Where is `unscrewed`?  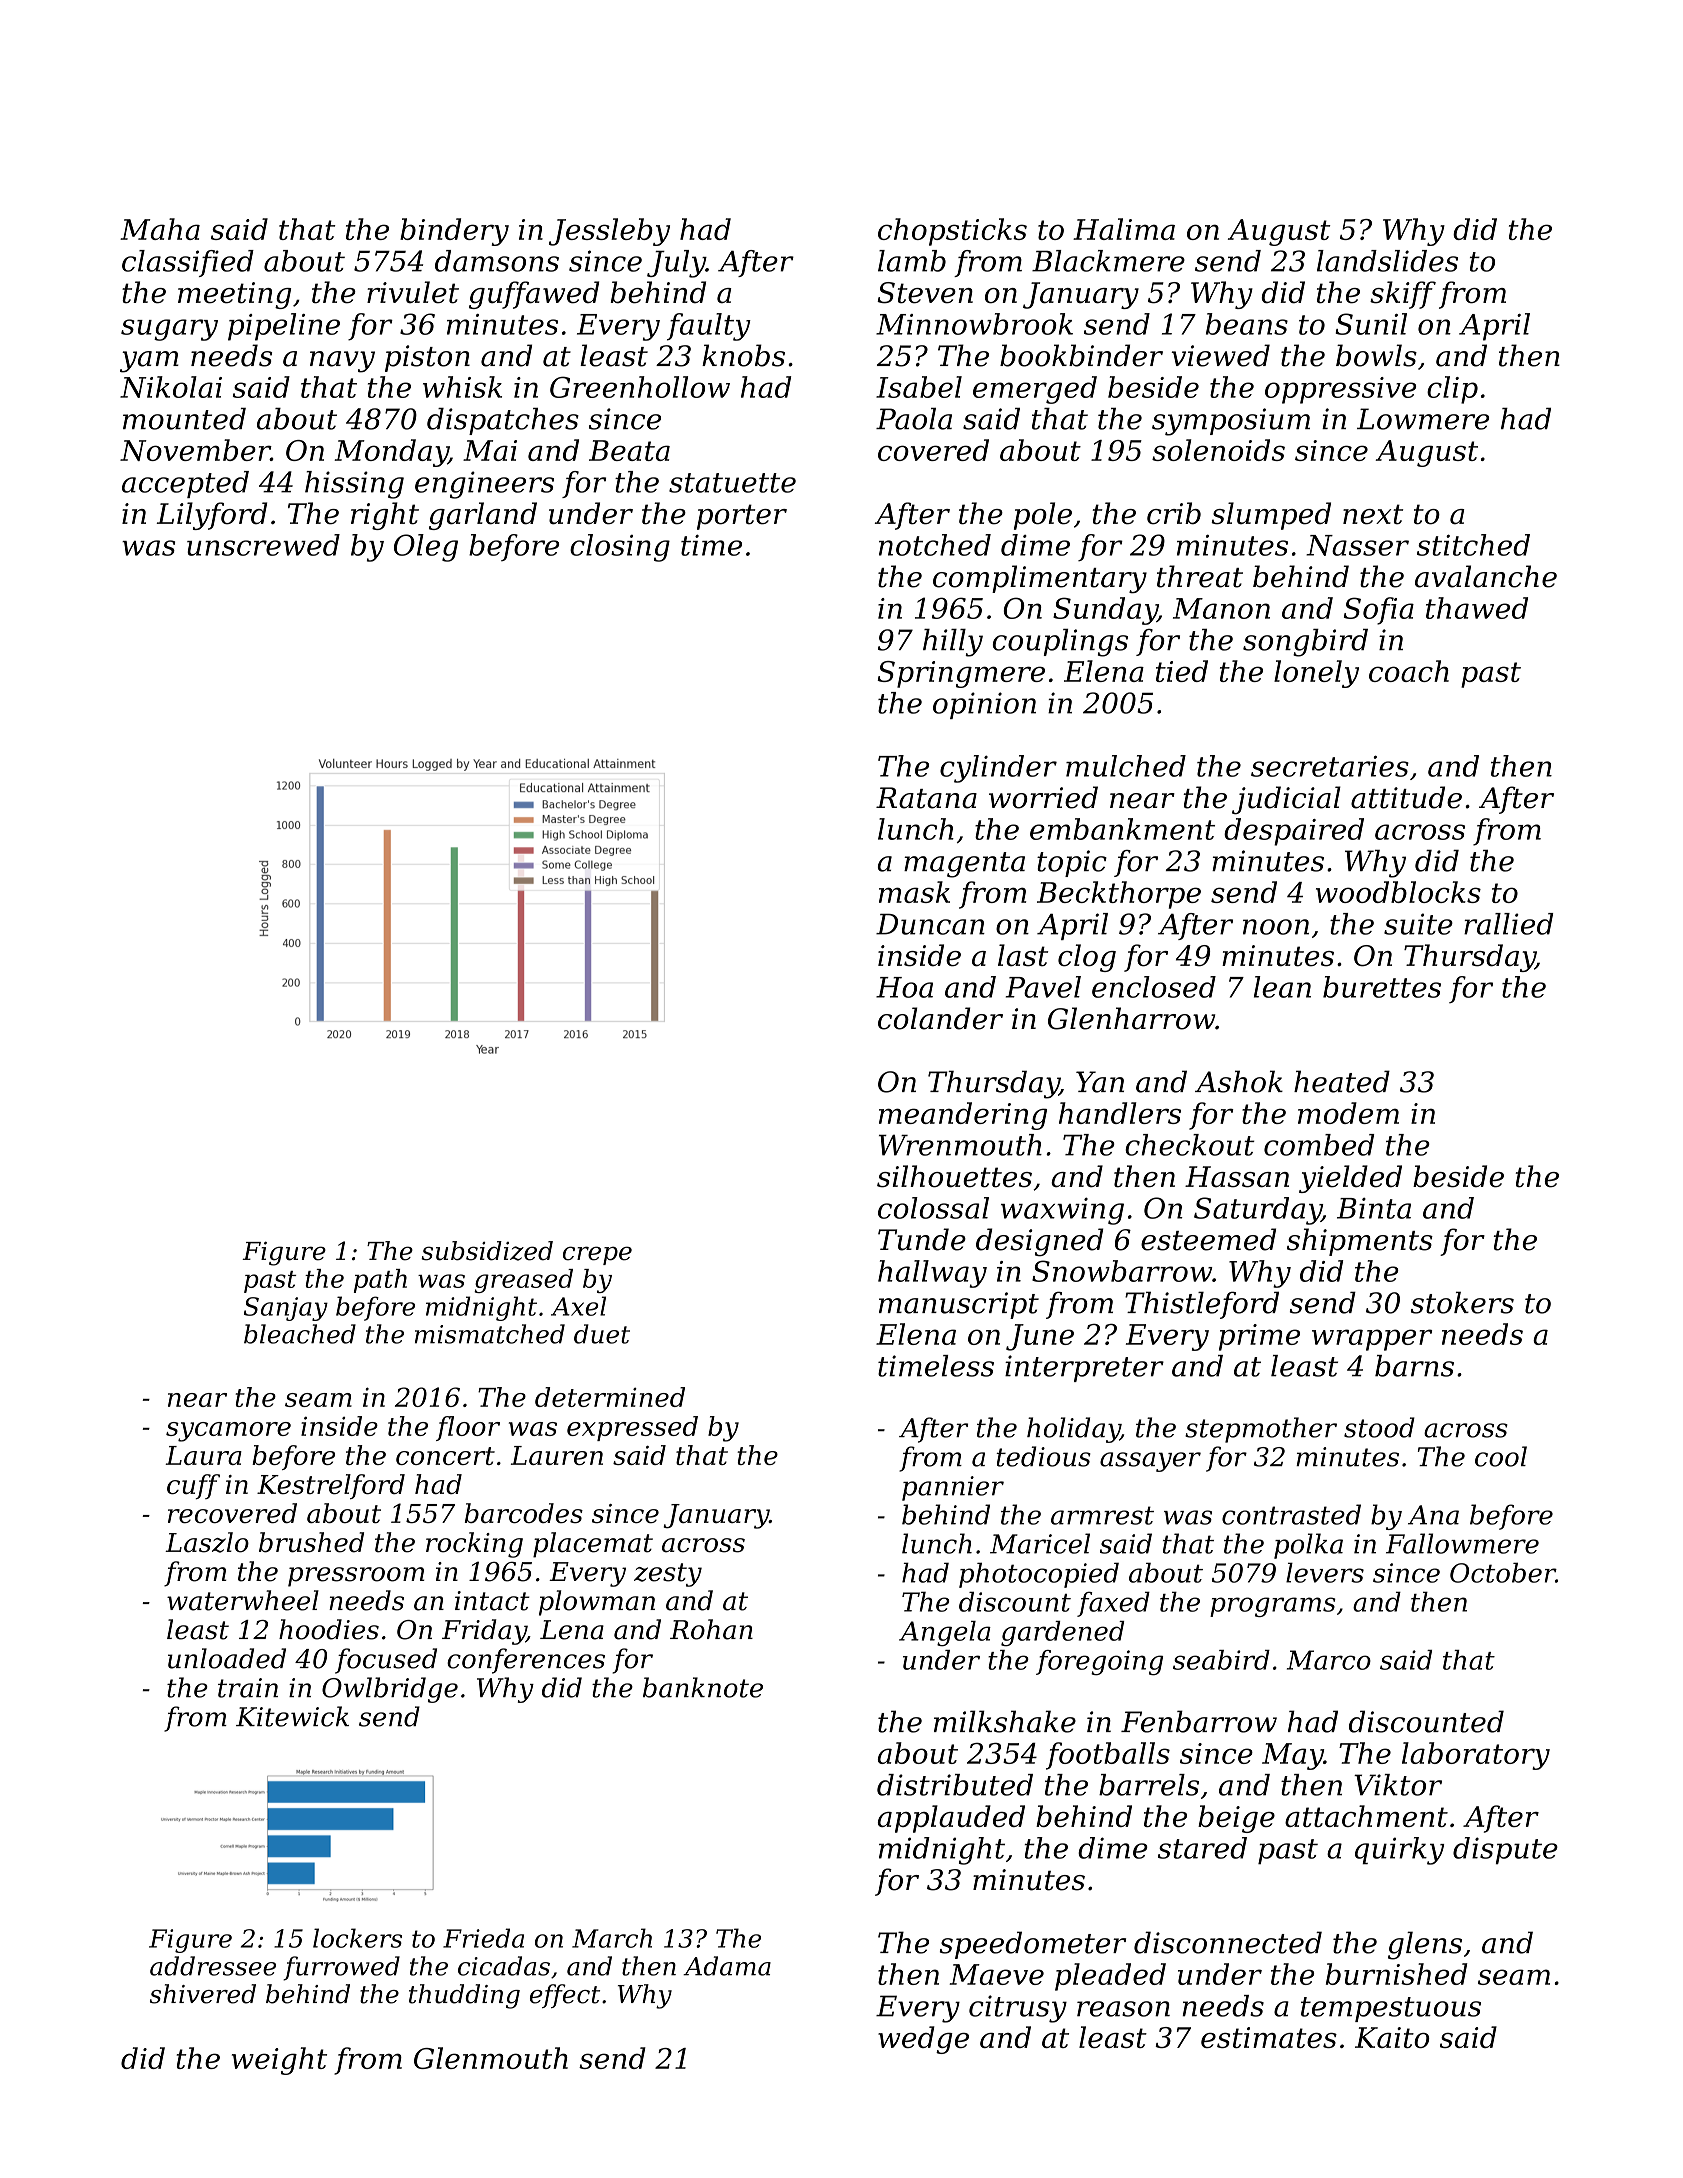
unscrewed is located at coordinates (263, 545).
